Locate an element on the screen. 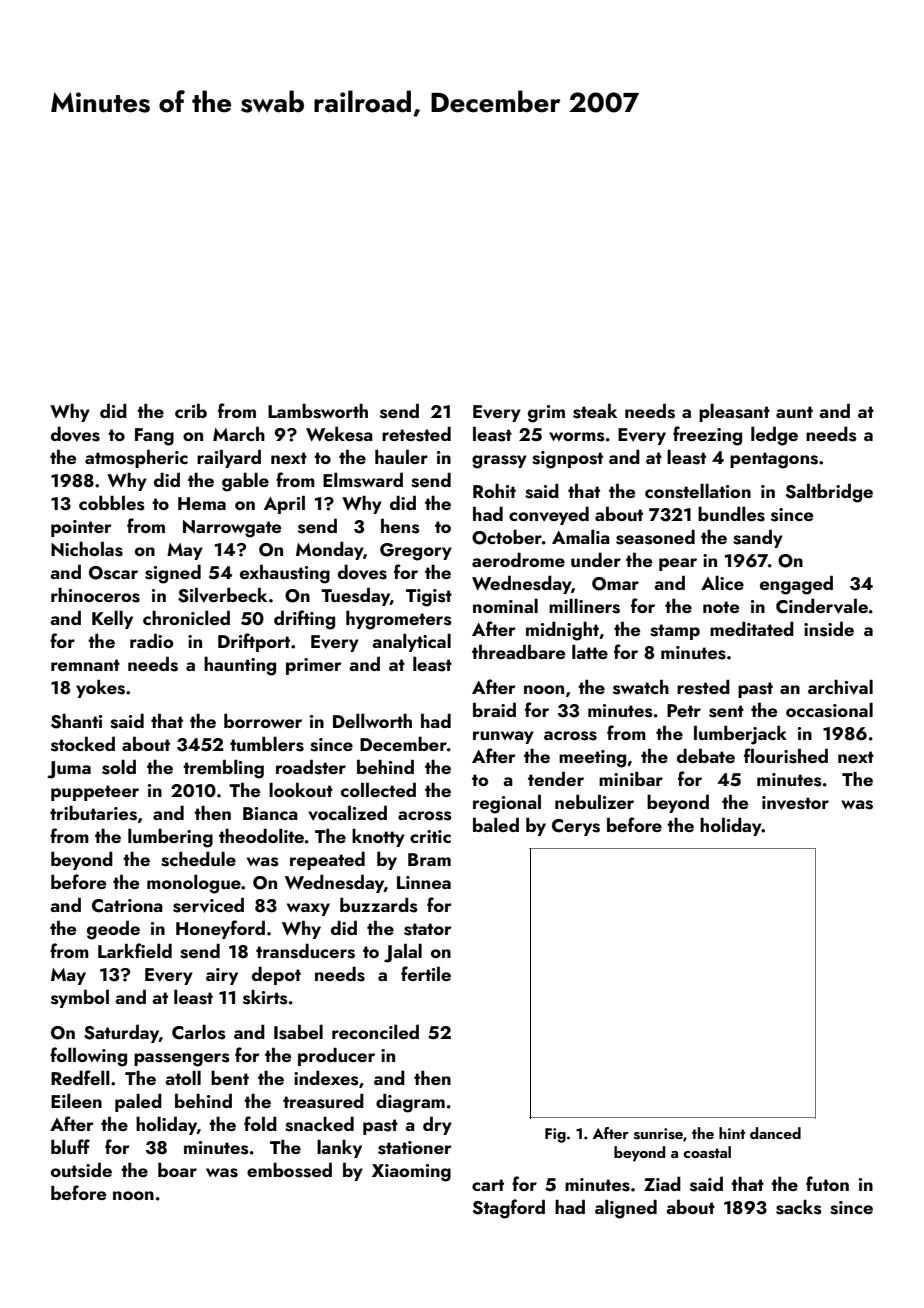 The width and height of the screenshot is (924, 1308). Cerys is located at coordinates (576, 827).
